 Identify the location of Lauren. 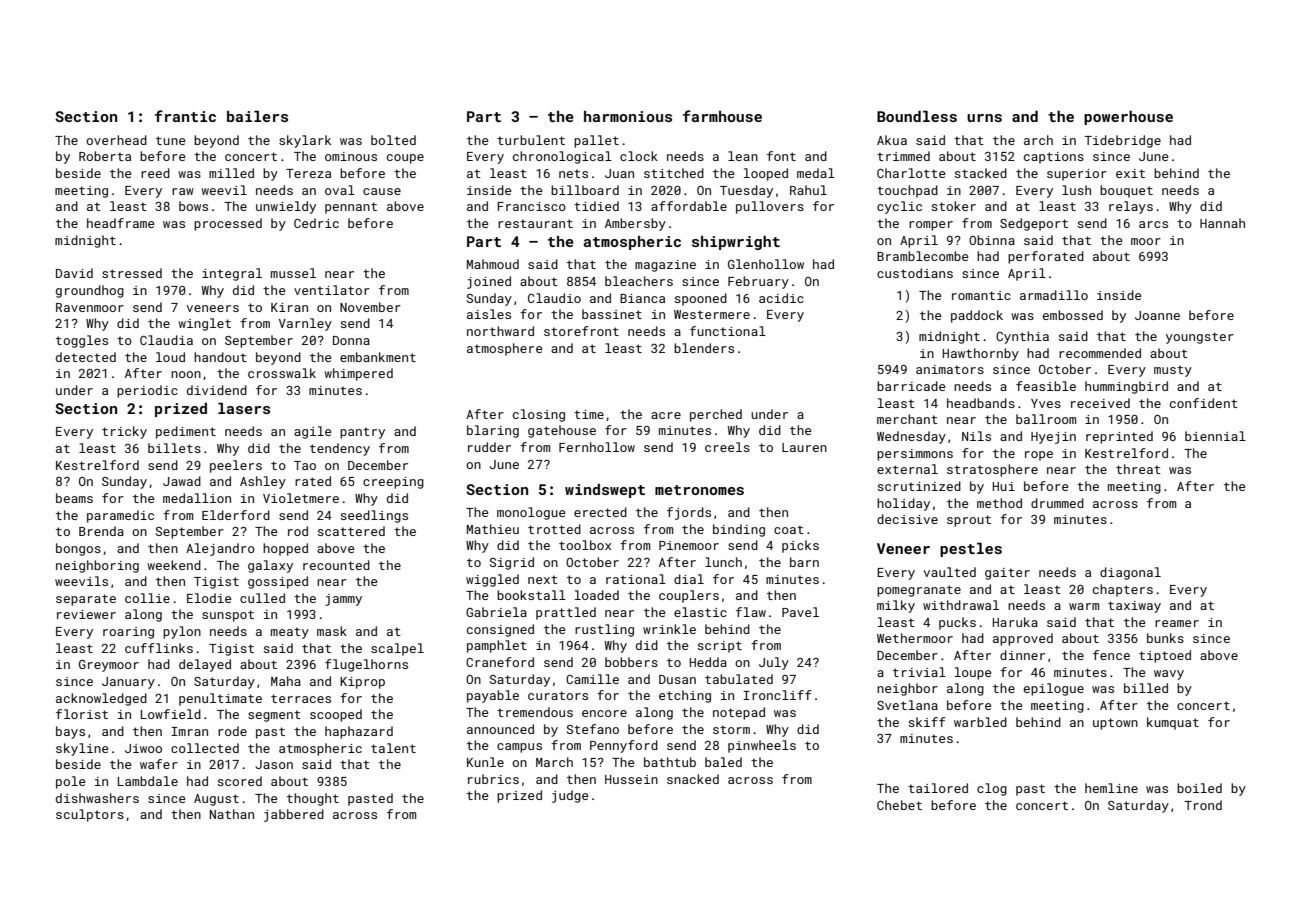
(804, 447).
